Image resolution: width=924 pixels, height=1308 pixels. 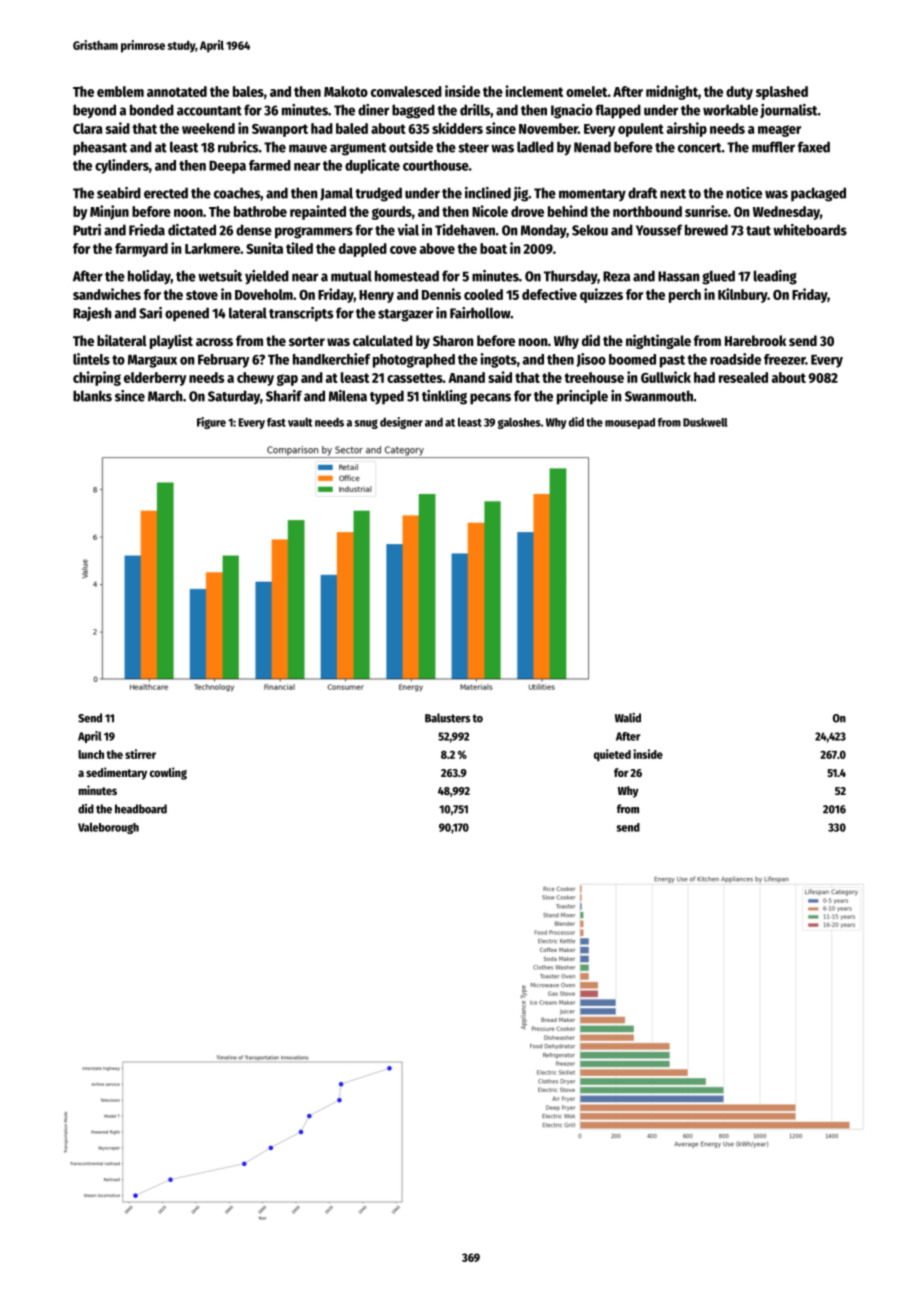 What do you see at coordinates (612, 755) in the page?
I see `quieted` at bounding box center [612, 755].
